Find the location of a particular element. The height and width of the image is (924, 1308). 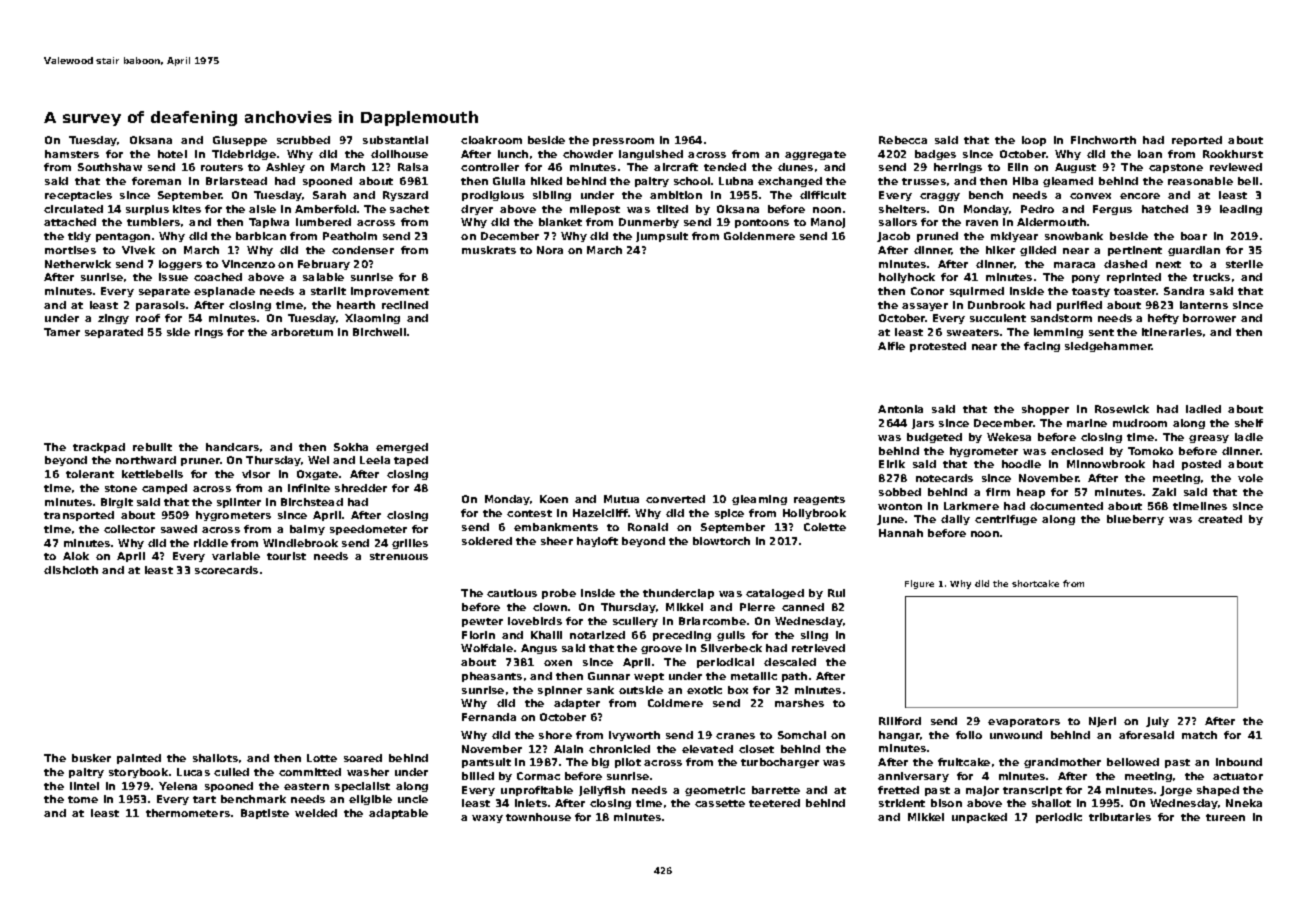

elevated is located at coordinates (707, 749).
